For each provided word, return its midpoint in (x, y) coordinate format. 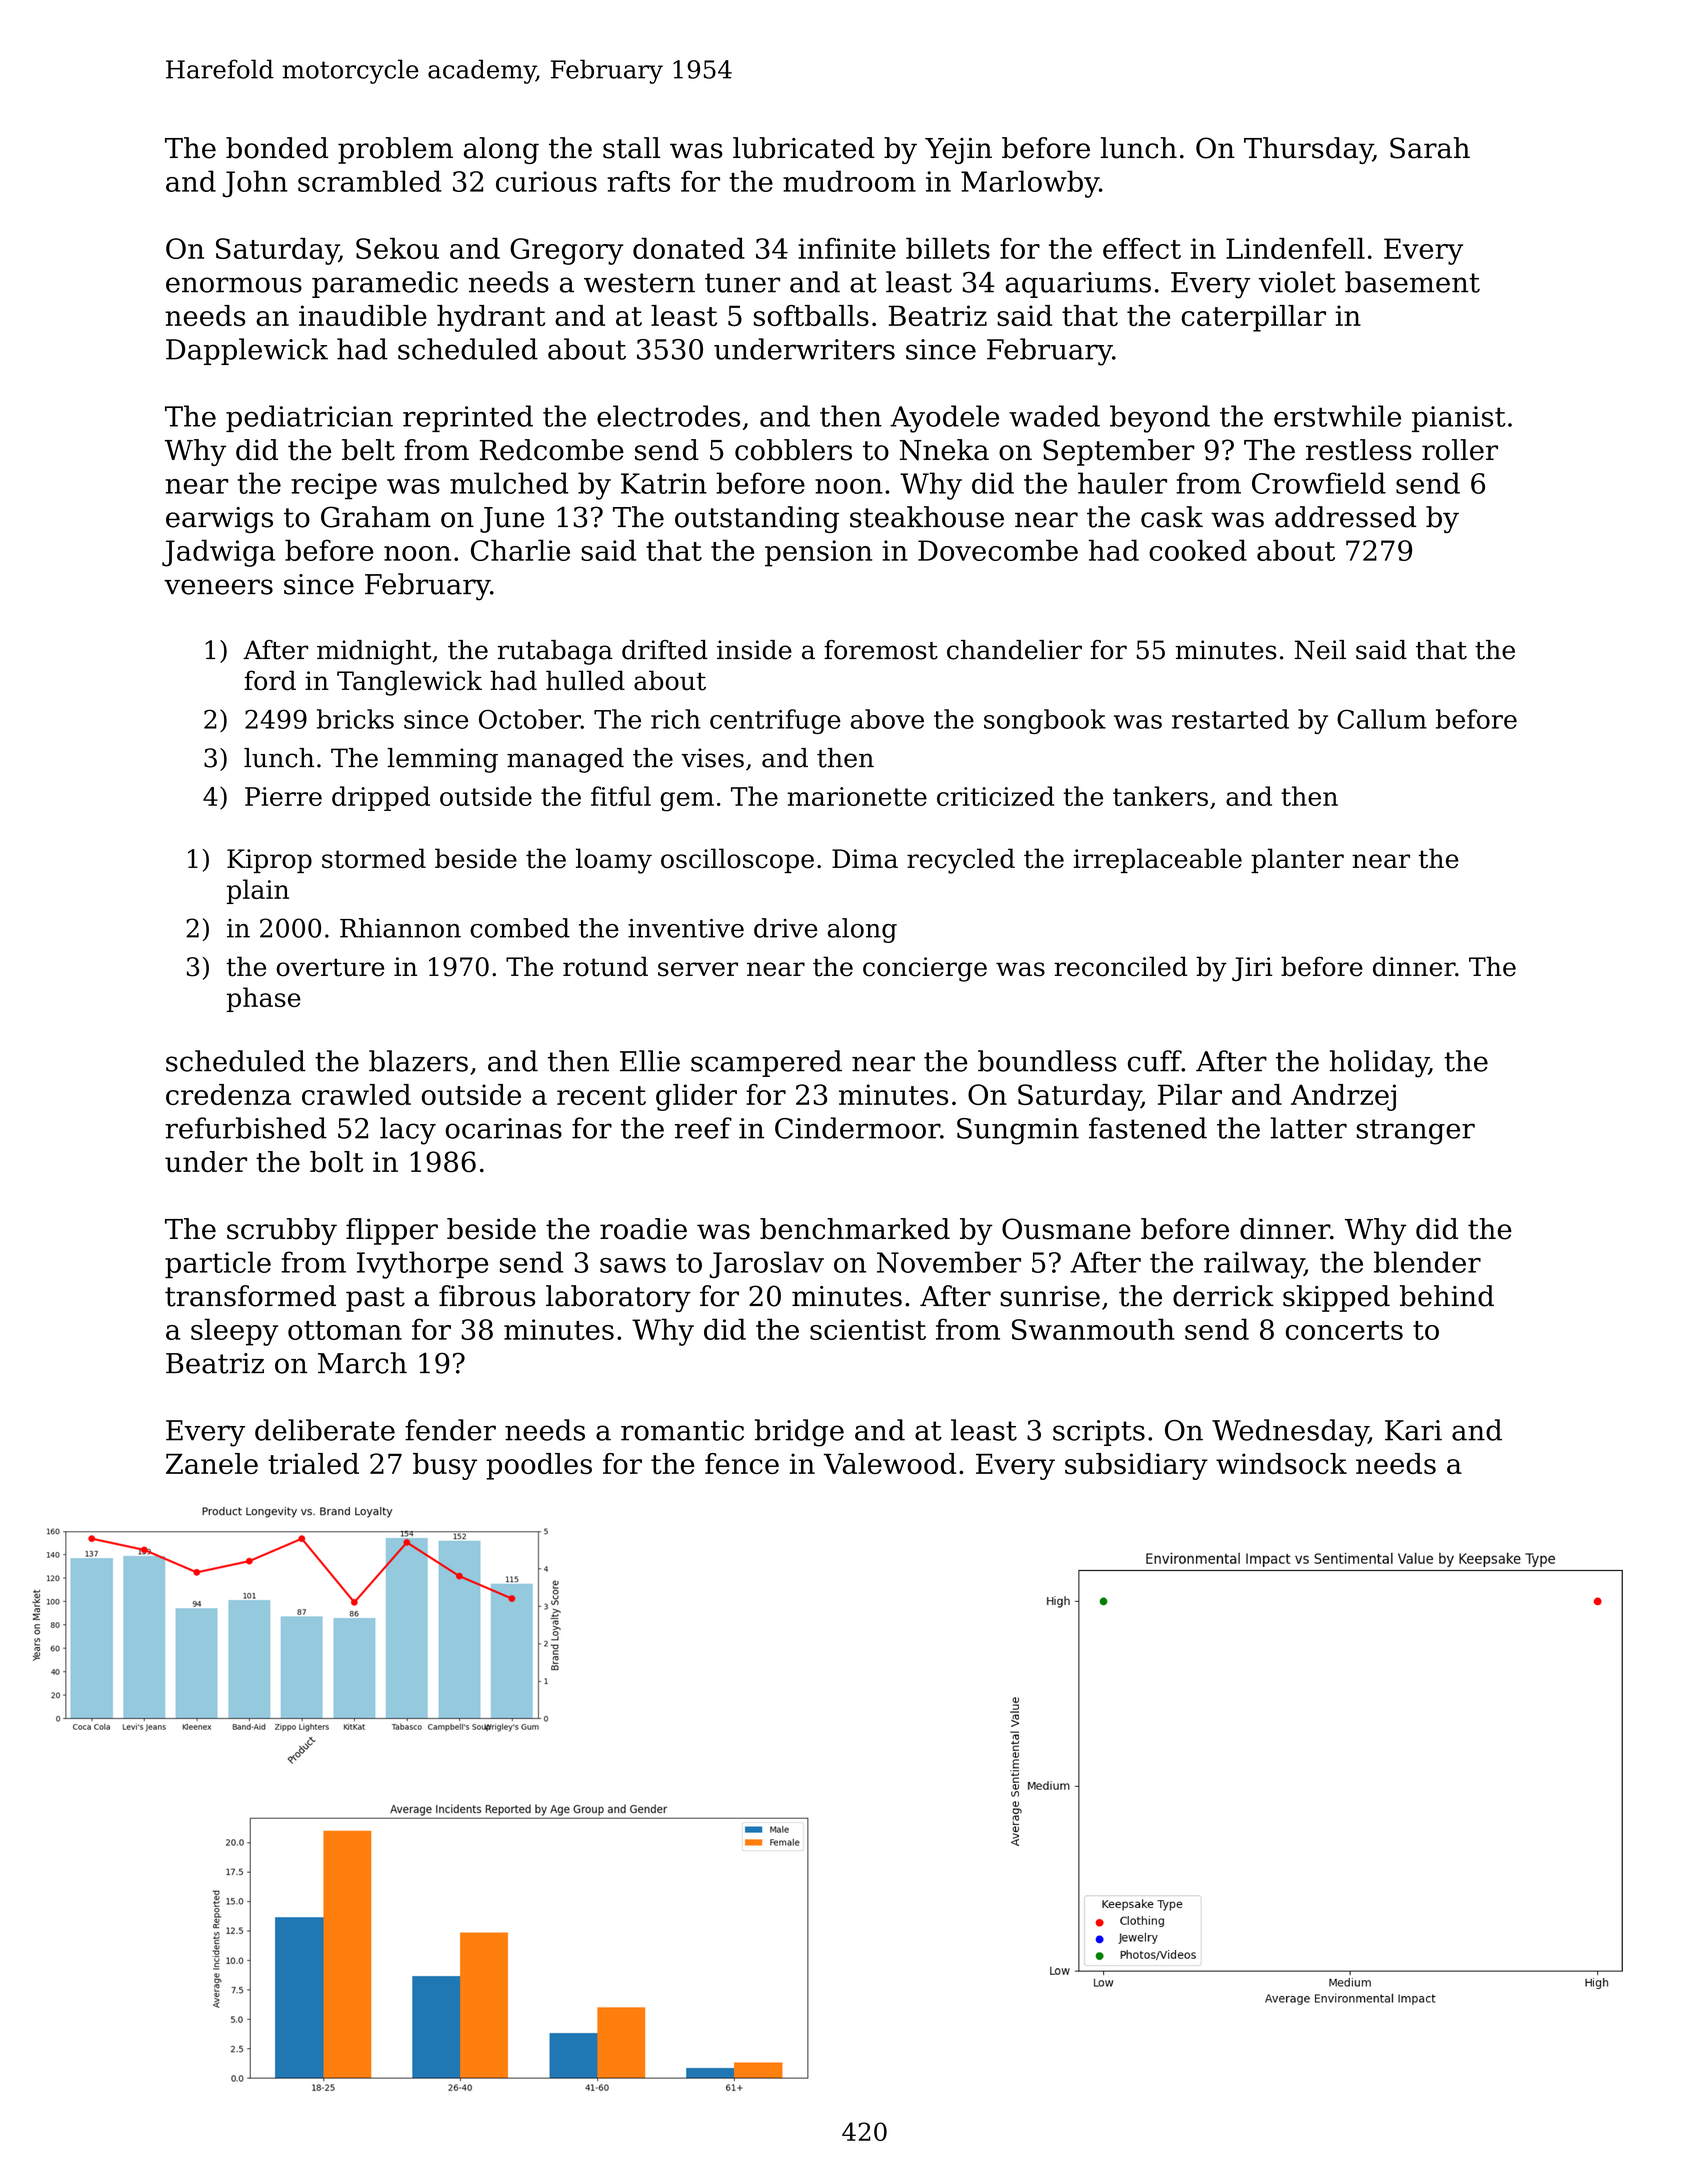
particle (218, 1265)
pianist (1459, 419)
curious (546, 181)
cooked (1198, 550)
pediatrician (309, 418)
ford (270, 680)
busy (445, 1466)
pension (818, 553)
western (639, 283)
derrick (1223, 1296)
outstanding (757, 519)
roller (1460, 450)
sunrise (1050, 1296)
